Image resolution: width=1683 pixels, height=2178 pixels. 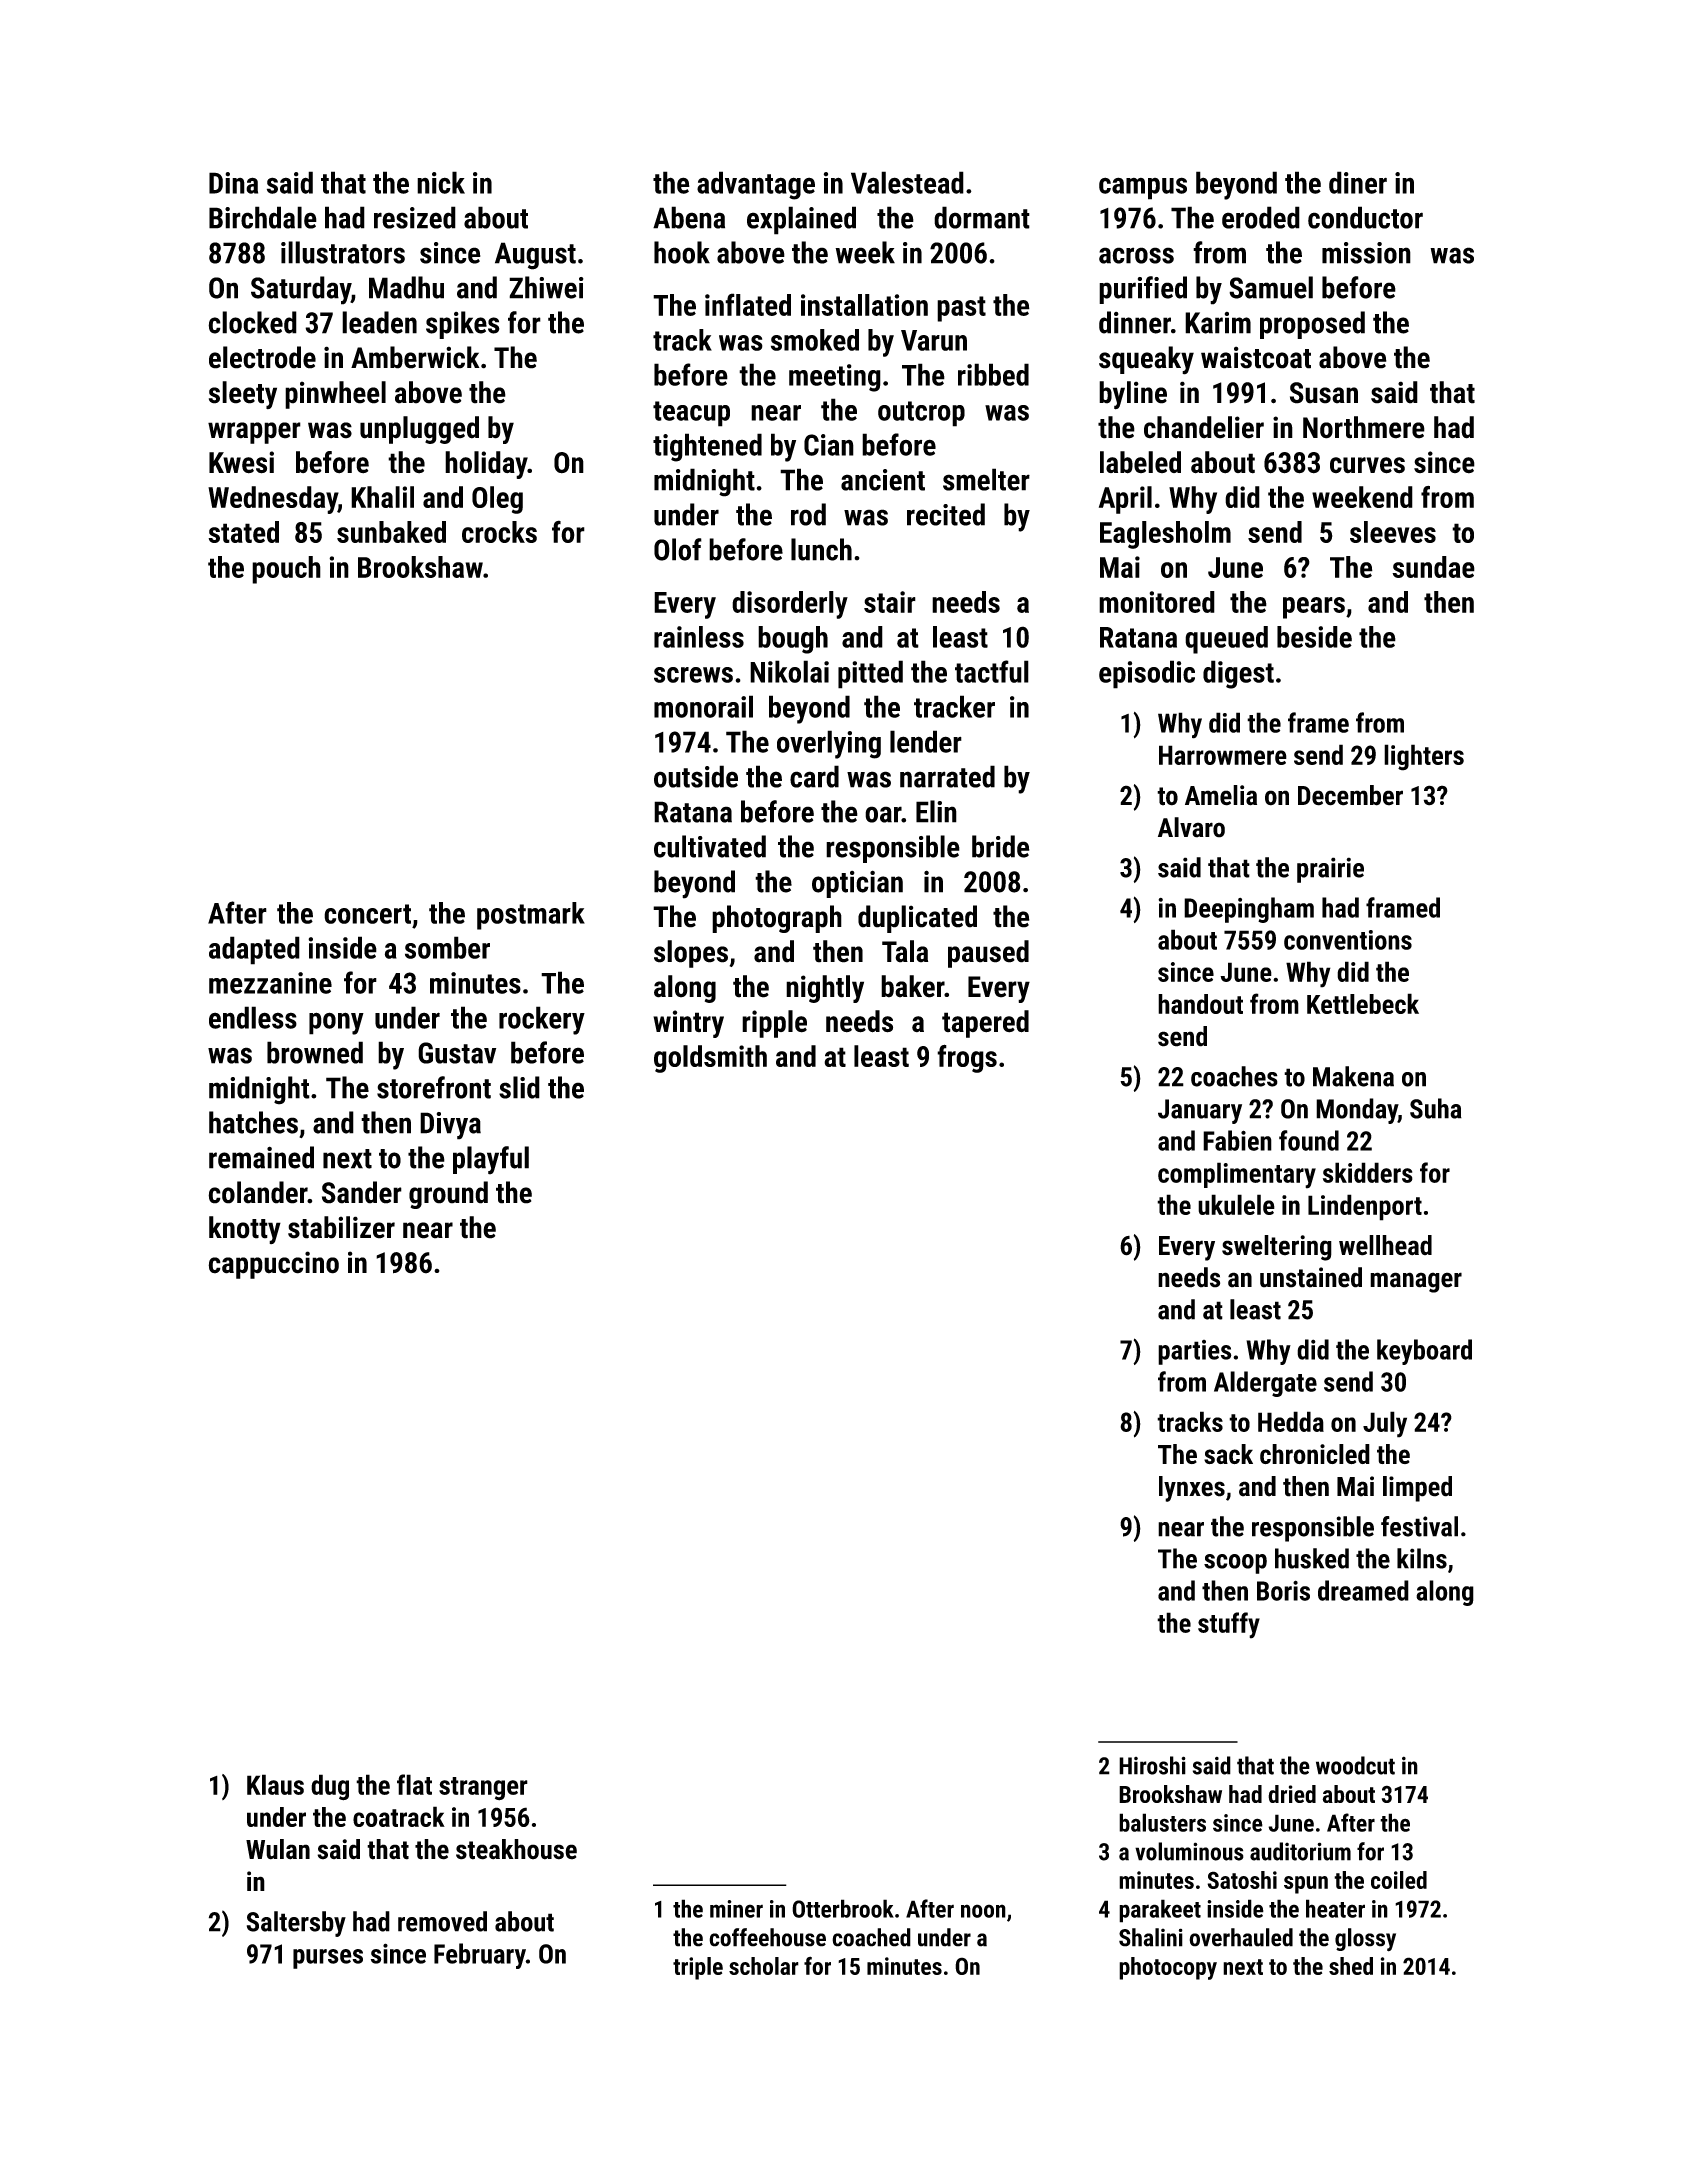 What do you see at coordinates (814, 776) in the screenshot?
I see `card` at bounding box center [814, 776].
